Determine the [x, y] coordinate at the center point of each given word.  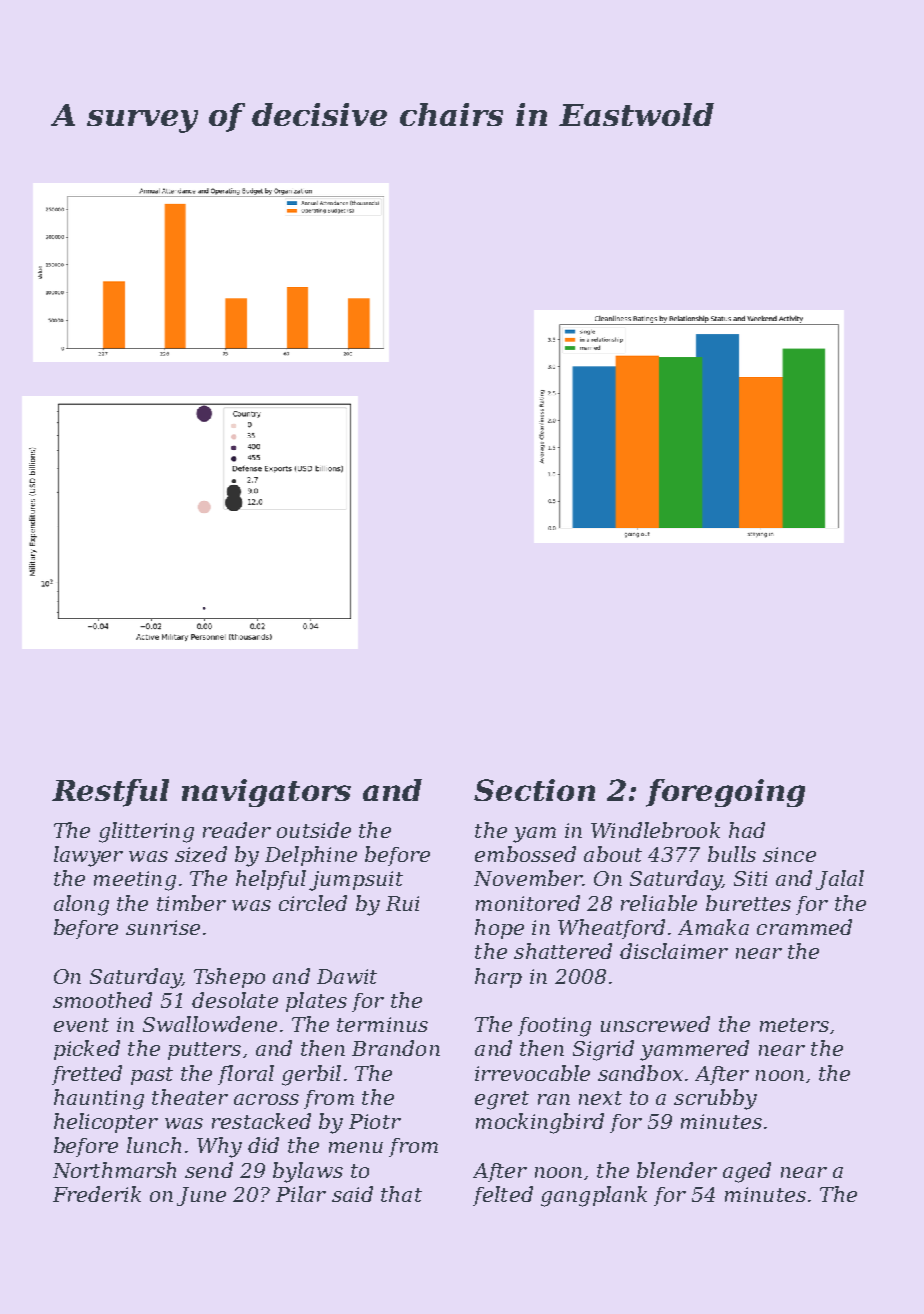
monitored [528, 903]
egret [502, 1100]
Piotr [375, 1121]
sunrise [163, 927]
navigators [266, 793]
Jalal [840, 880]
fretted [87, 1075]
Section [534, 790]
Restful [110, 793]
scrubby [715, 1099]
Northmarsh [114, 1170]
